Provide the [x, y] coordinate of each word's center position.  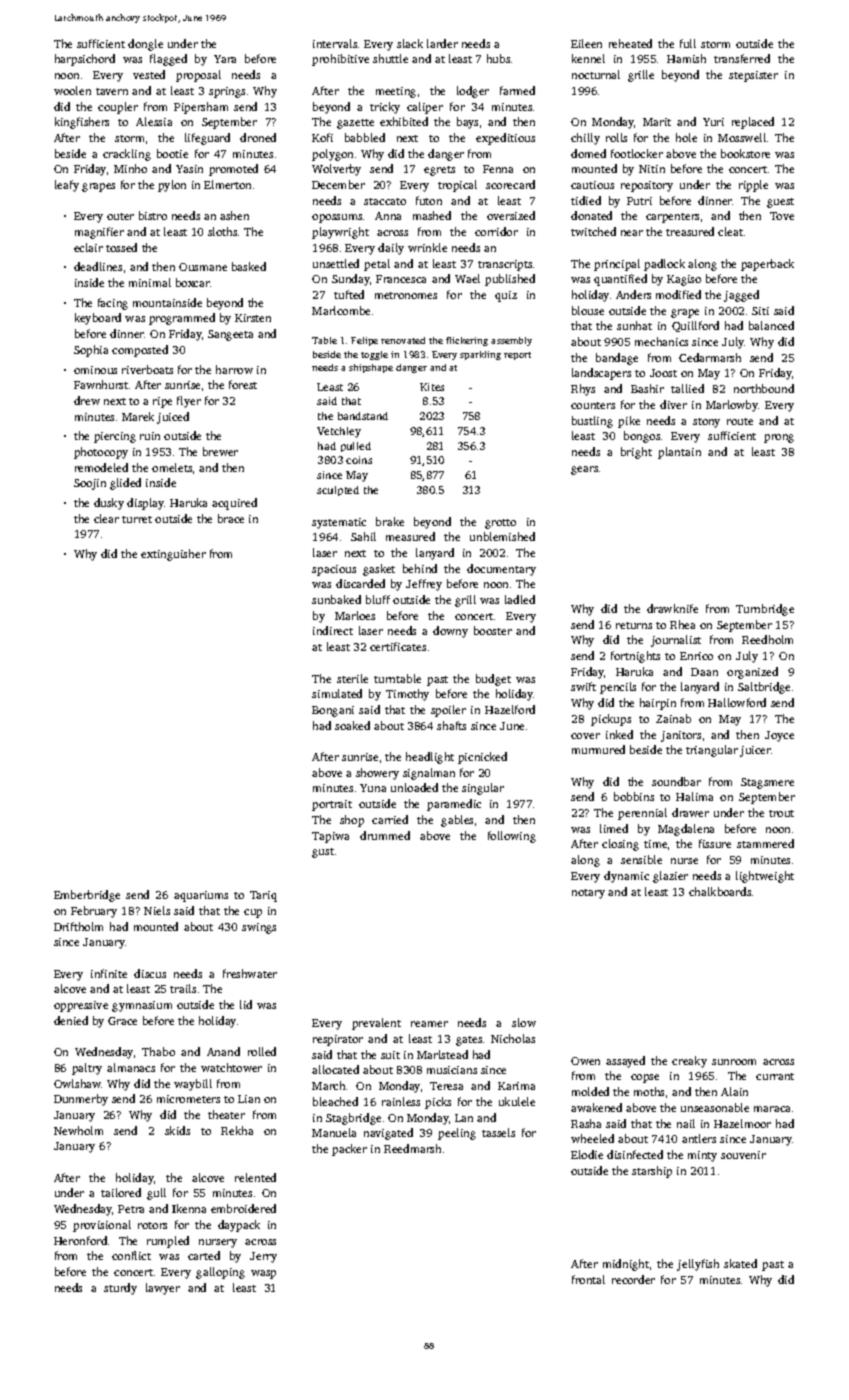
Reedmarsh [412, 1148]
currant [775, 1076]
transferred [742, 58]
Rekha [237, 1130]
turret [137, 519]
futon [429, 200]
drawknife [672, 608]
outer [120, 216]
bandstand [363, 416]
